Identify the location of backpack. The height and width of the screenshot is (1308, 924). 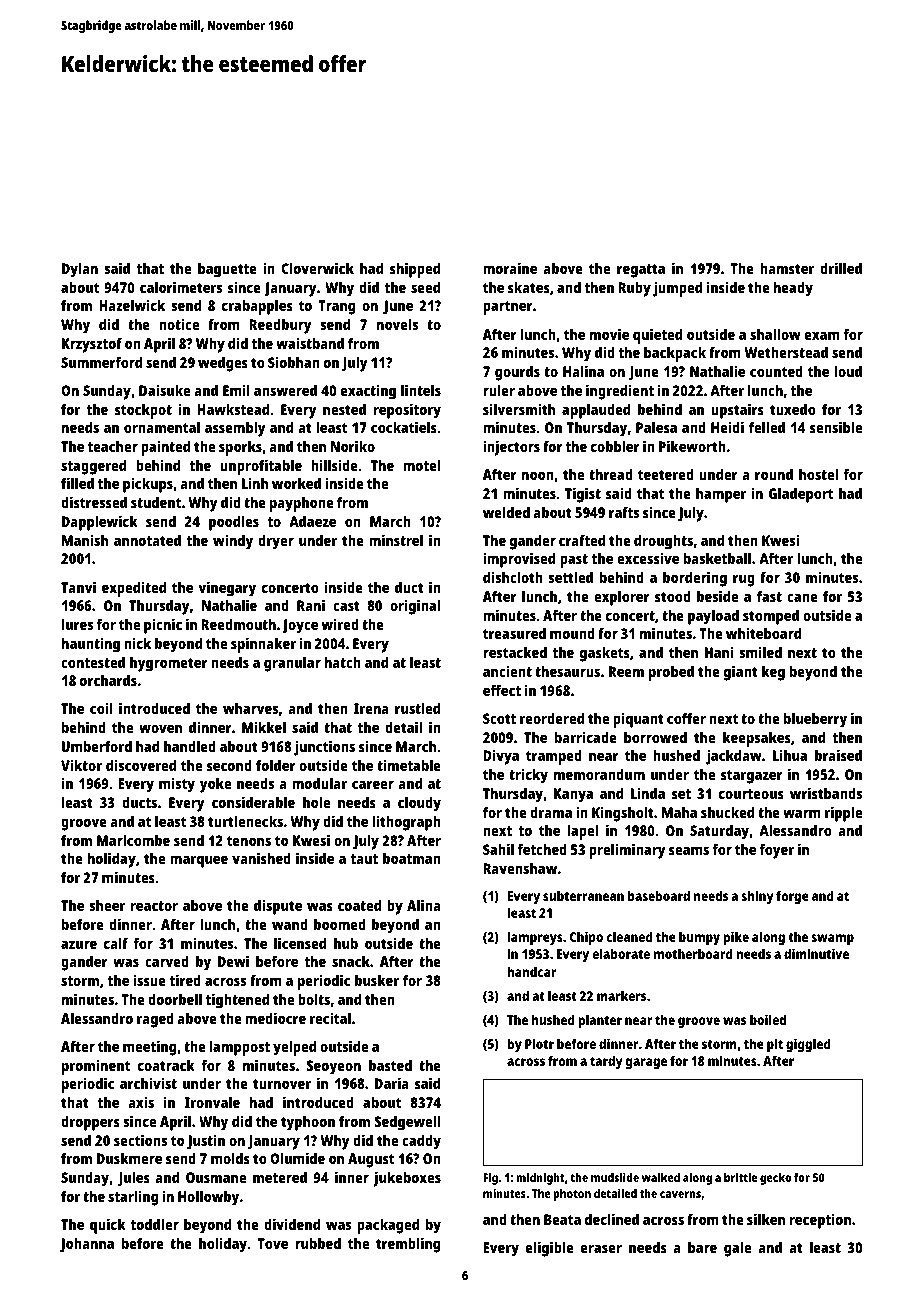
(675, 354).
